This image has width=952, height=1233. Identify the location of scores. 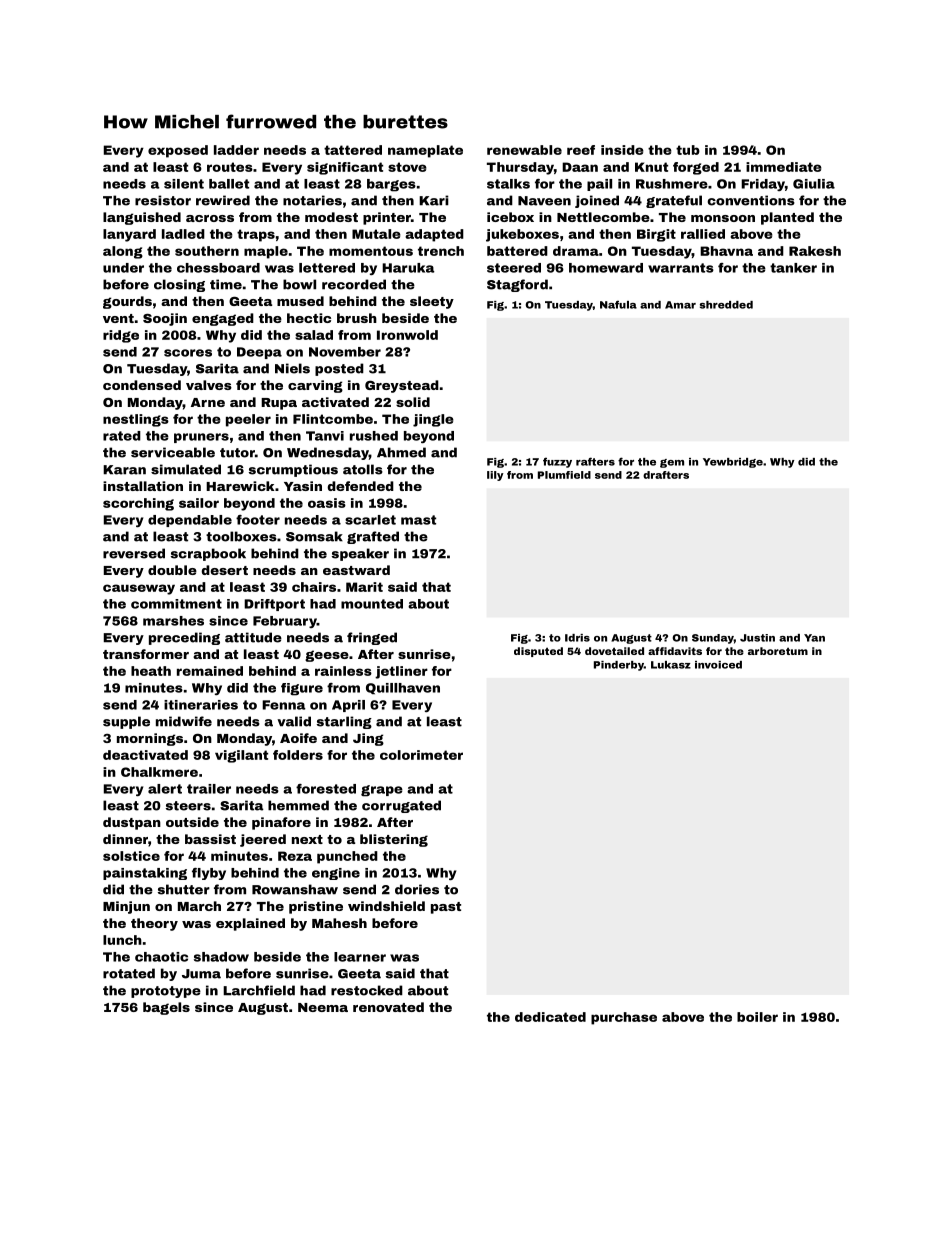
(188, 353).
